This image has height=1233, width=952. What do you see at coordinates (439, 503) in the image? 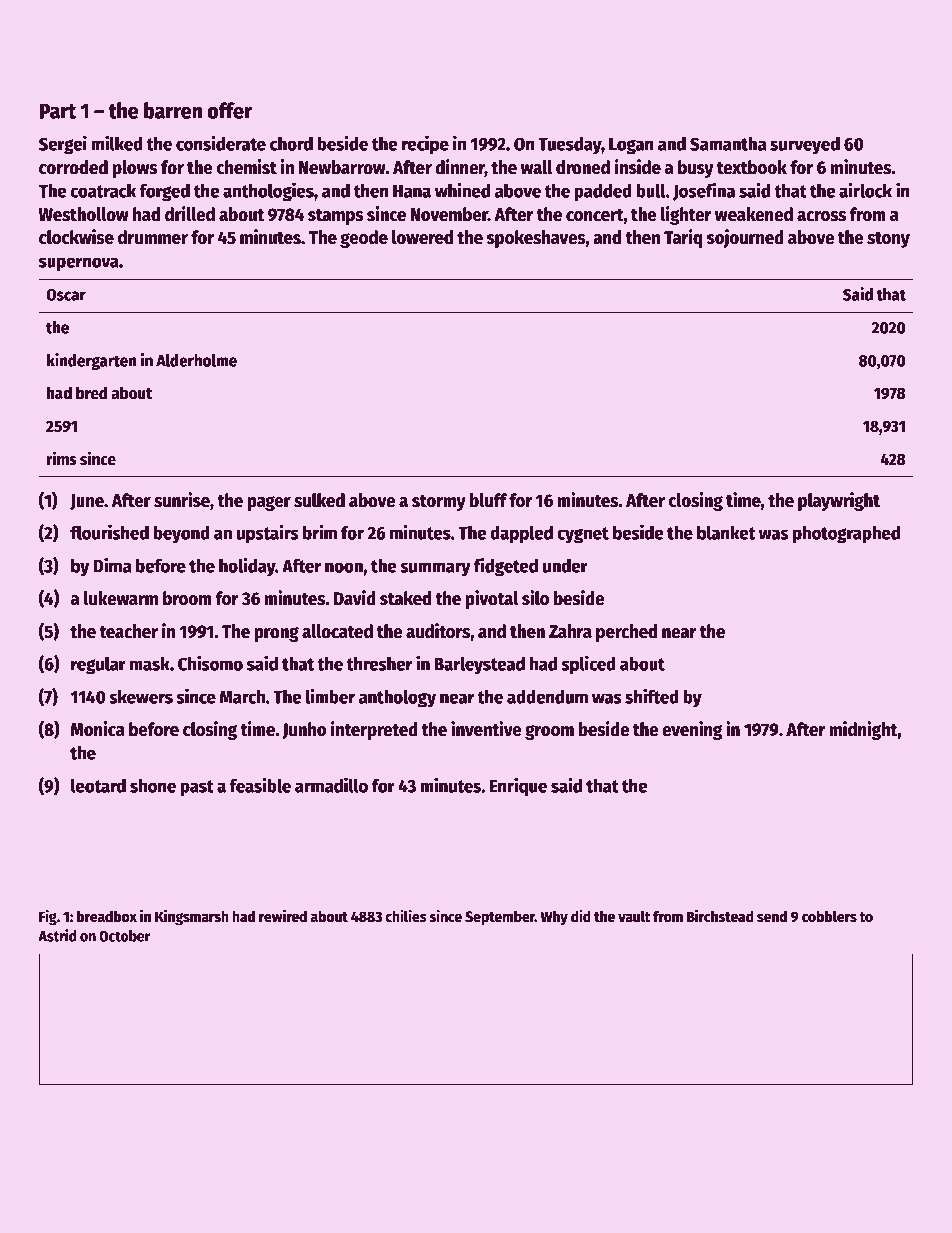
I see `stormy` at bounding box center [439, 503].
